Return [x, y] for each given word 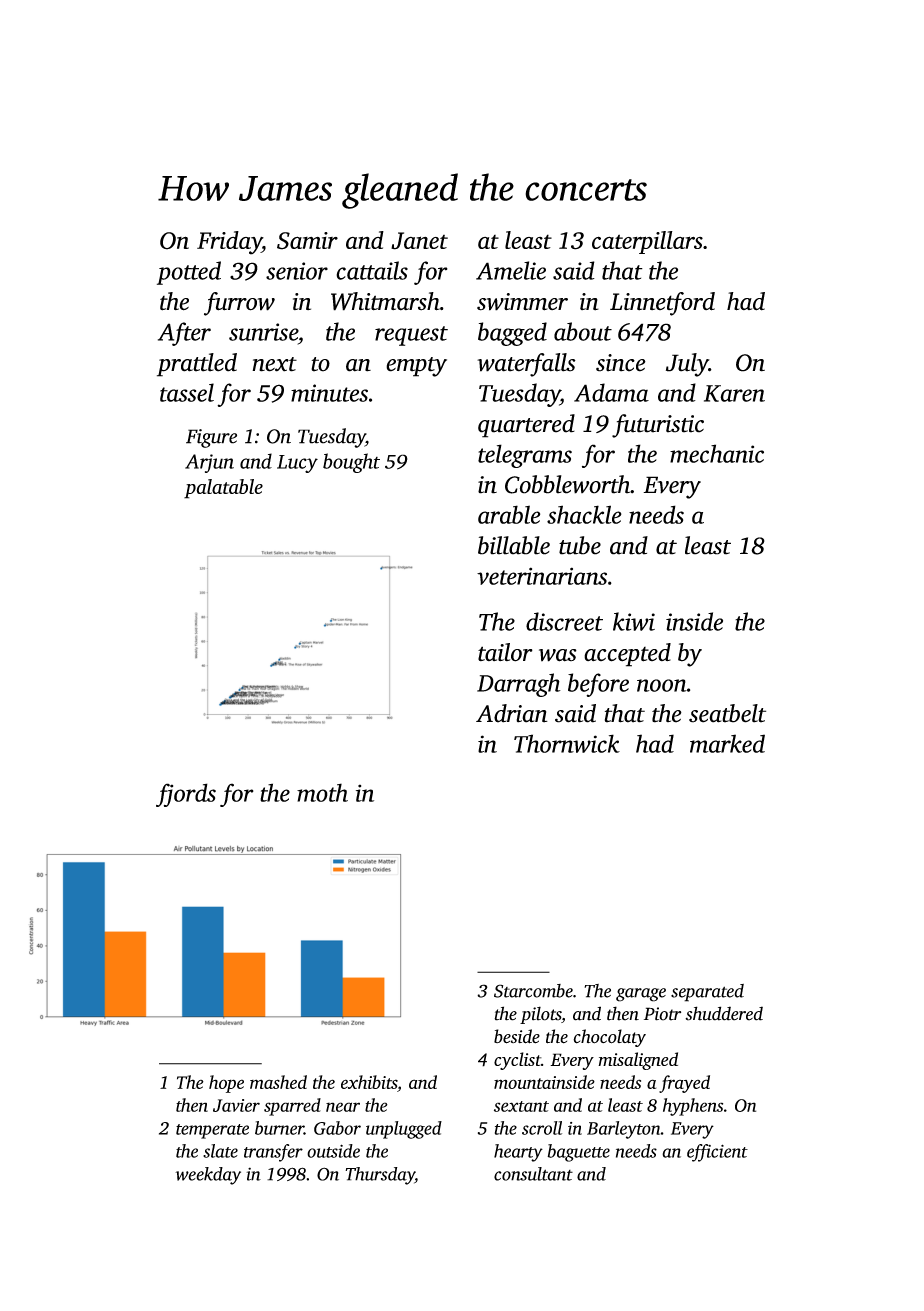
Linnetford [662, 304]
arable [509, 514]
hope [226, 1084]
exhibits [369, 1082]
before [598, 685]
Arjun [209, 463]
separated [707, 993]
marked [727, 743]
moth [322, 792]
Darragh [519, 685]
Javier [236, 1105]
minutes [329, 393]
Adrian [512, 713]
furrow [239, 304]
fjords [186, 795]
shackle [584, 514]
